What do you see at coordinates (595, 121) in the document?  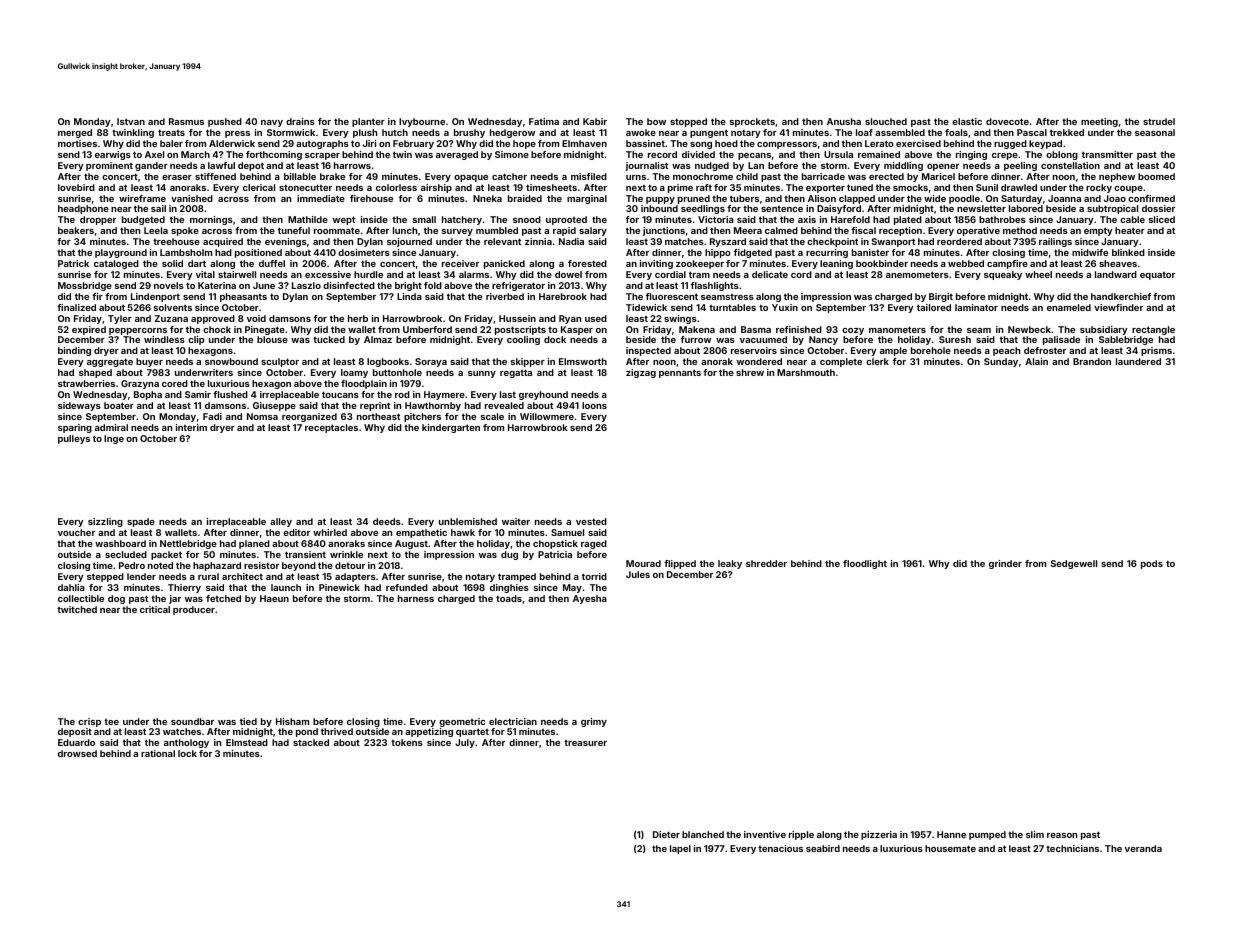 I see `Kabir` at bounding box center [595, 121].
